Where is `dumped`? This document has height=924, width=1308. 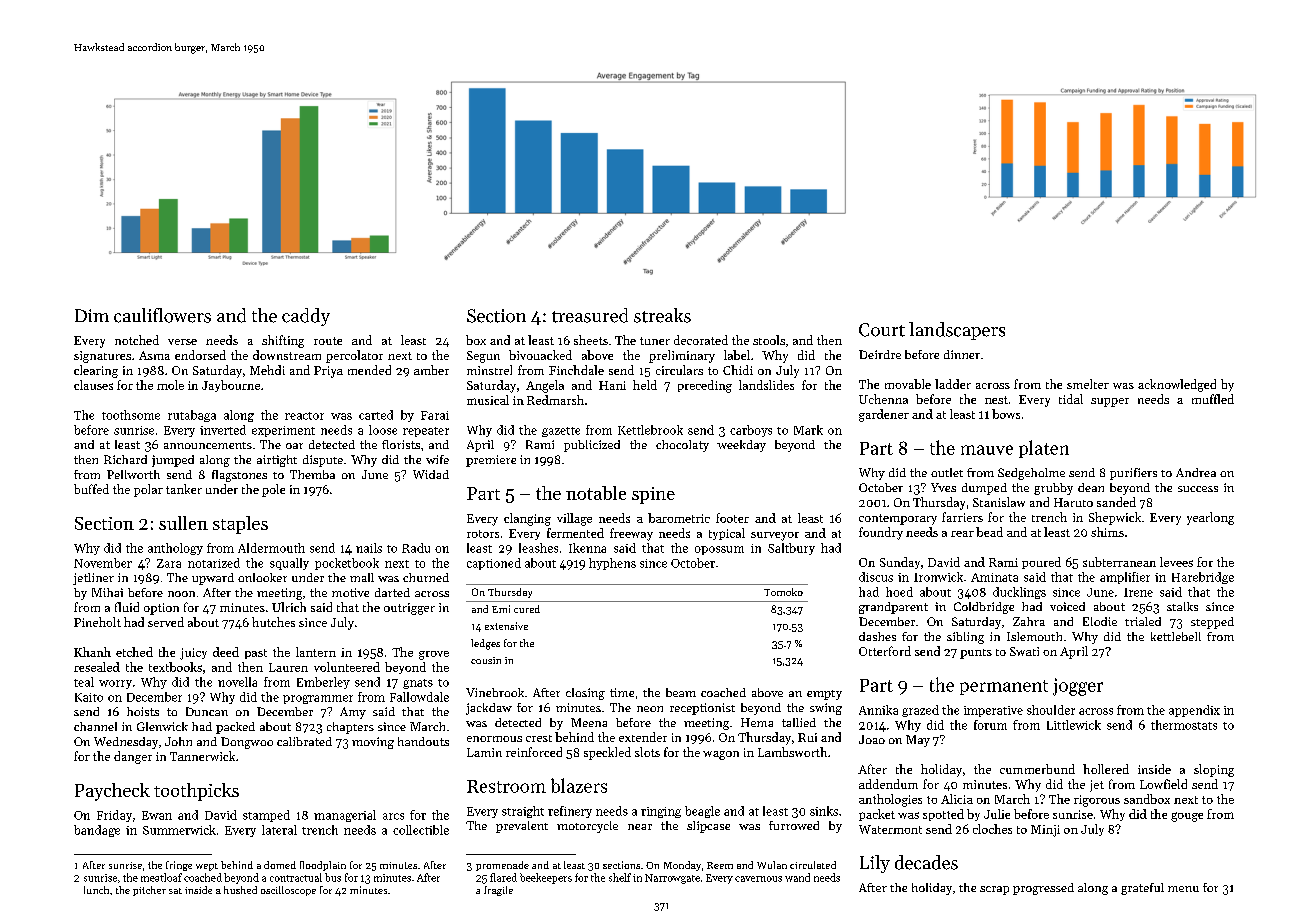 dumped is located at coordinates (984, 489).
